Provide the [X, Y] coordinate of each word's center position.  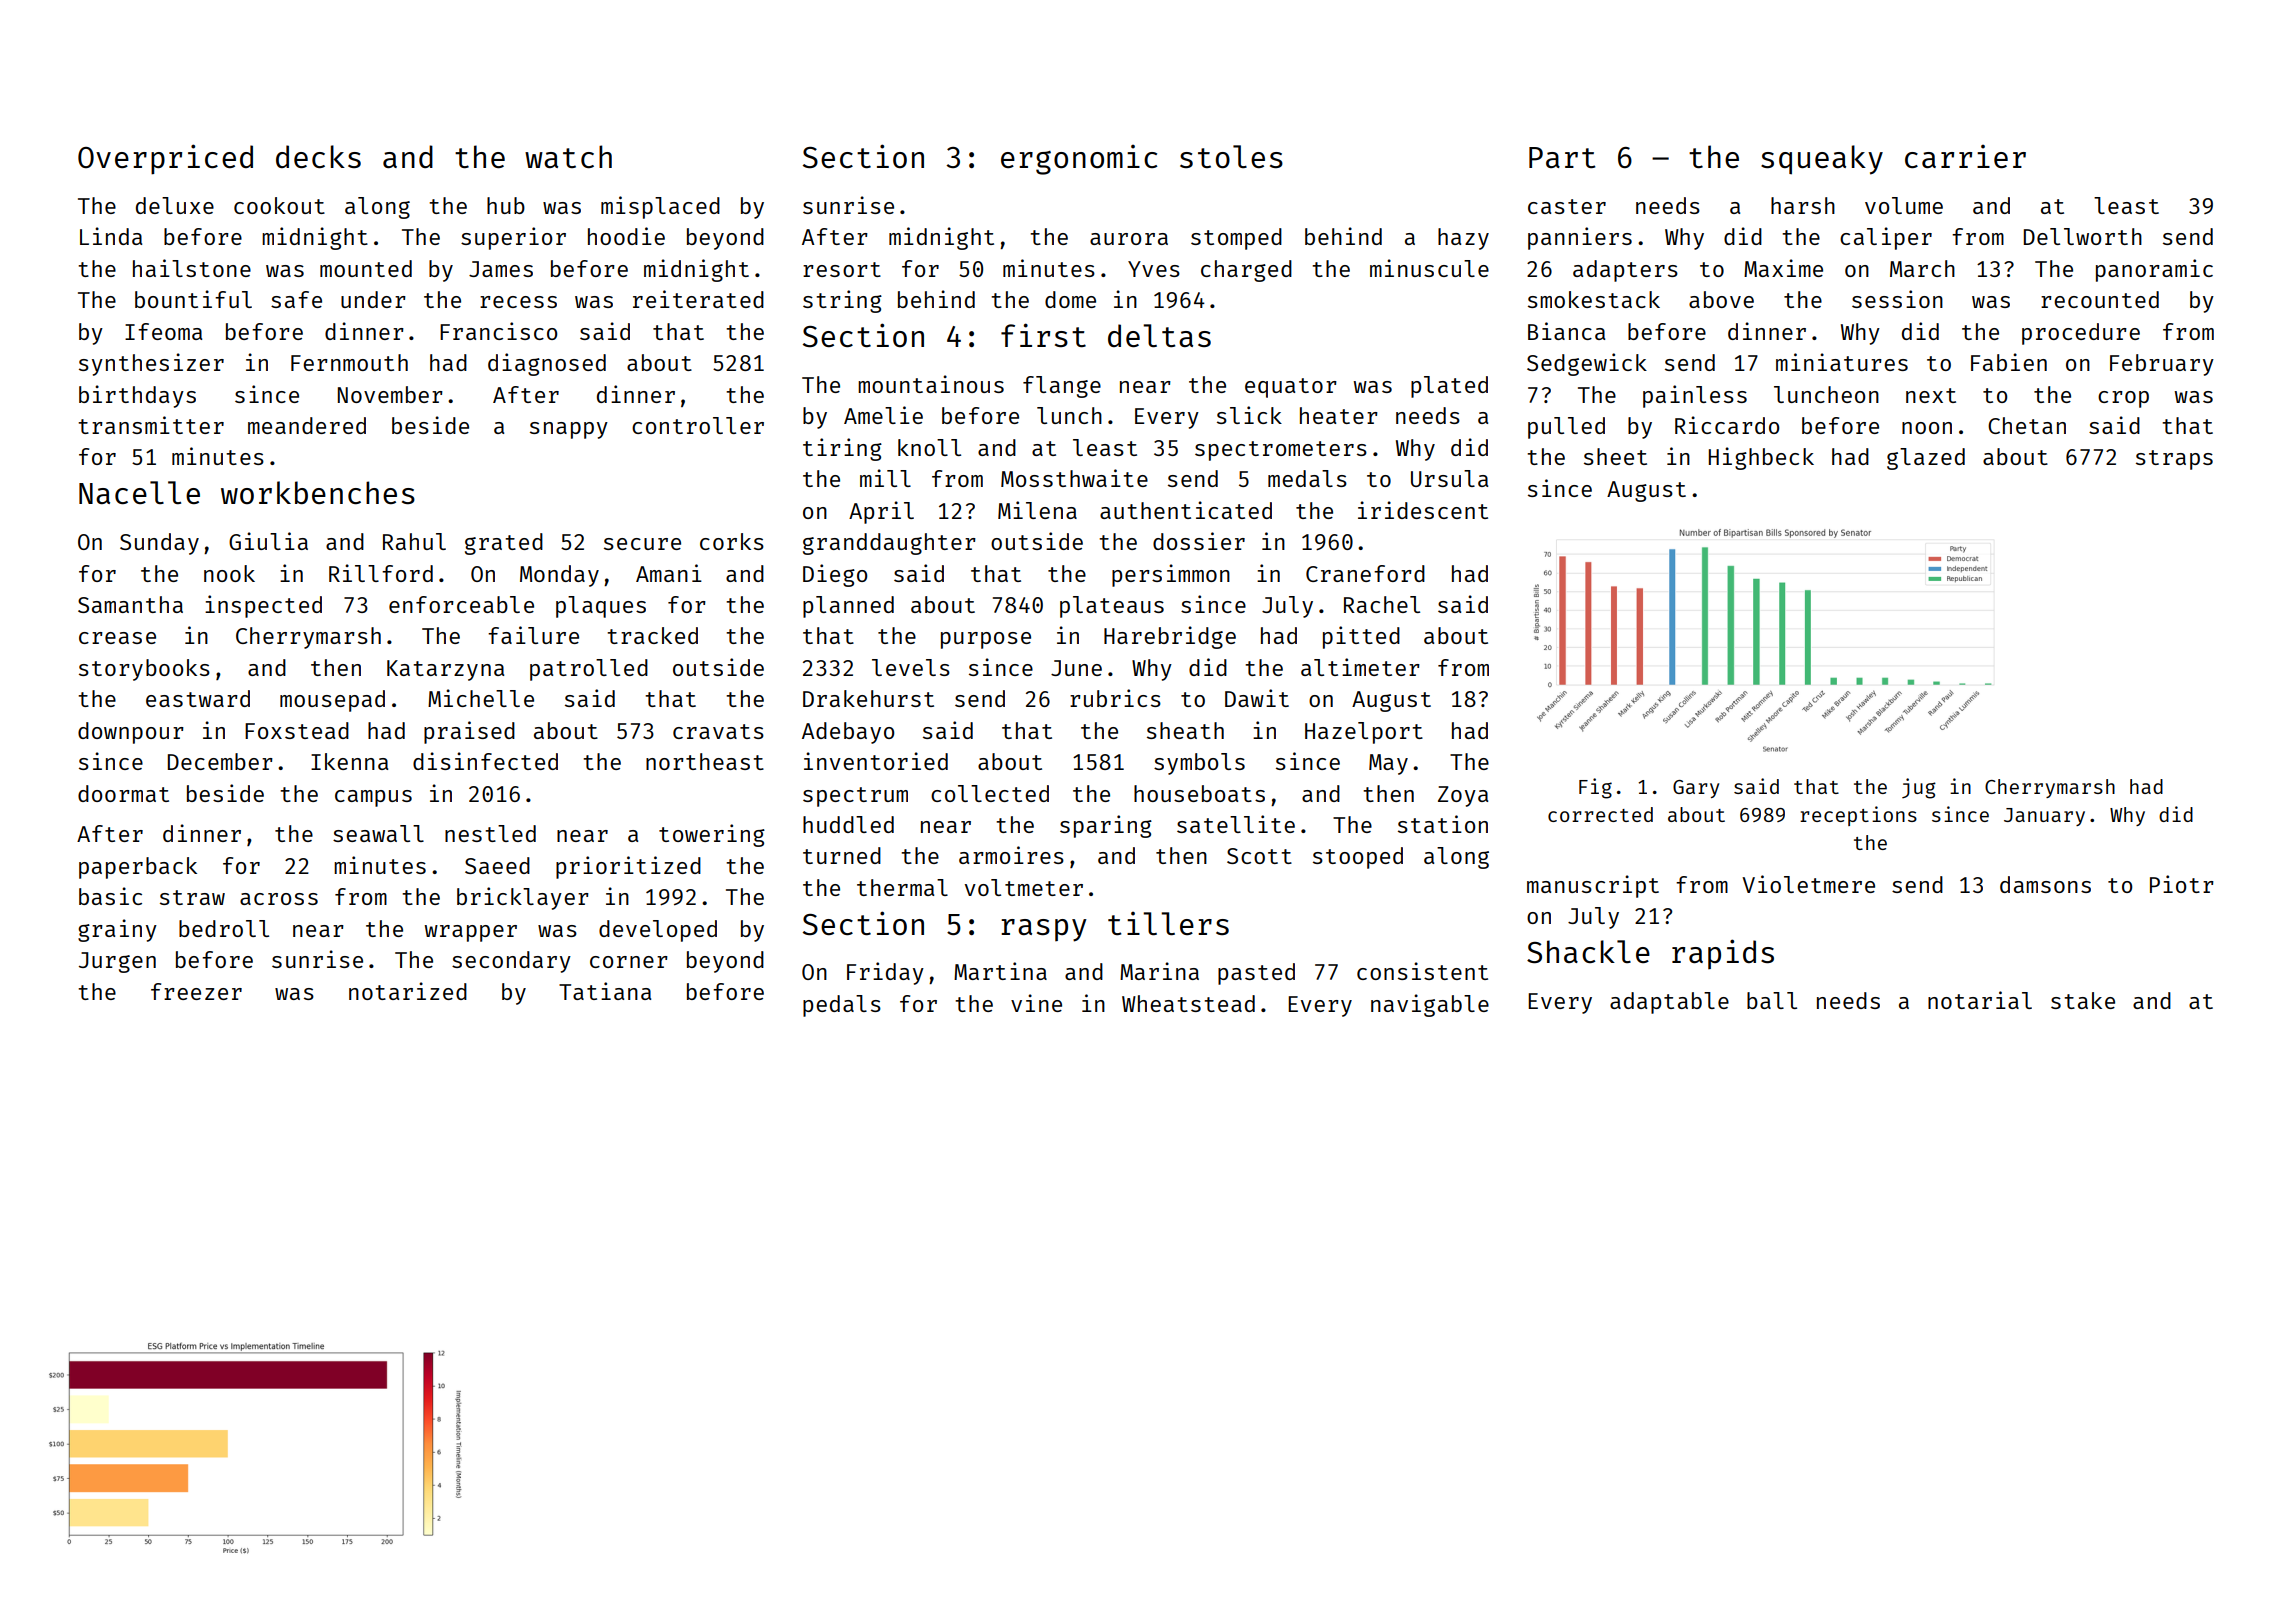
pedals [842, 1006]
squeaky [1822, 160]
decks [318, 156]
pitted [1361, 637]
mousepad [332, 701]
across [279, 899]
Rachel [1382, 604]
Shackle [1588, 952]
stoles [1231, 157]
